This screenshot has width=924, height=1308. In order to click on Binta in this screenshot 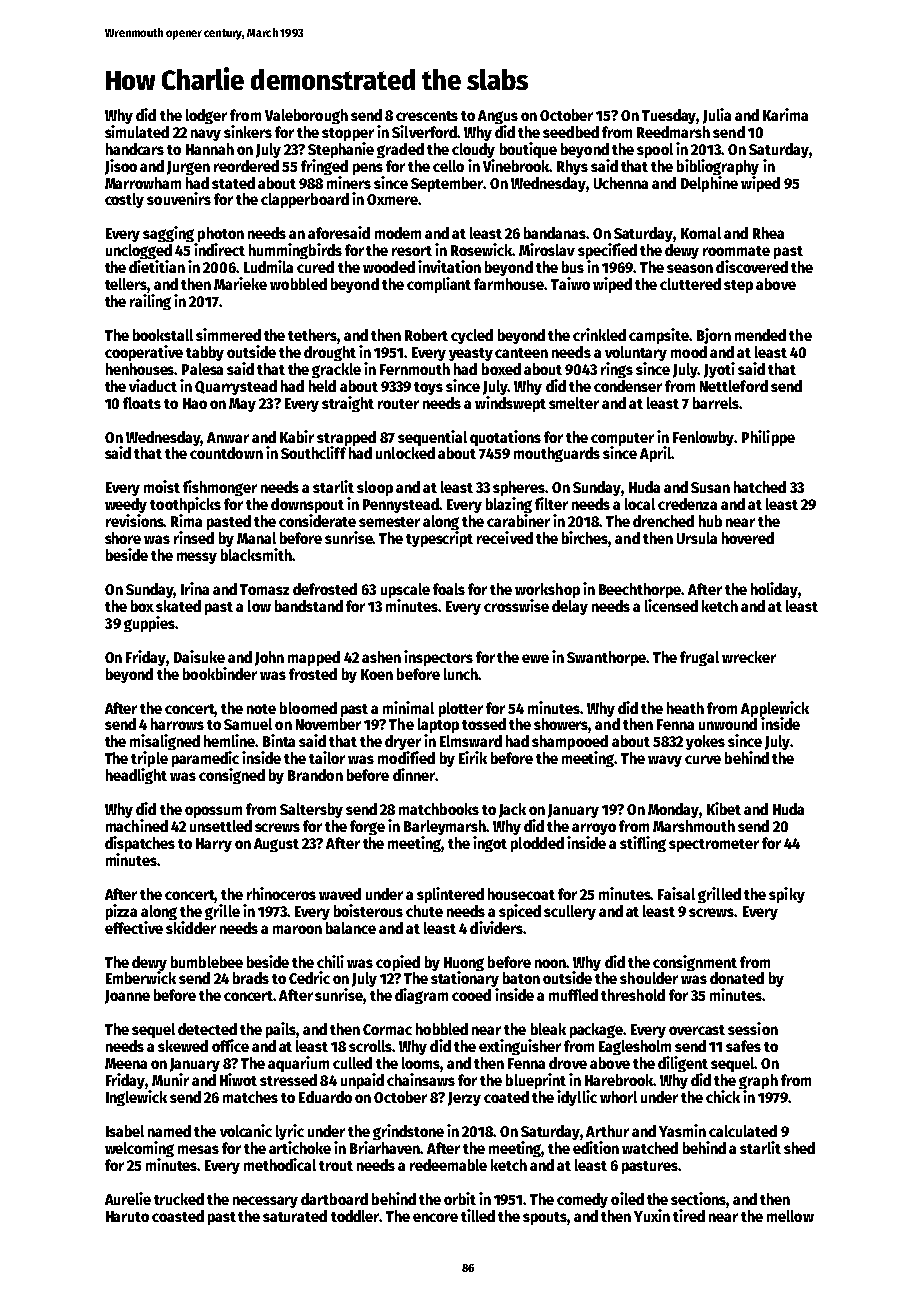, I will do `click(279, 740)`.
